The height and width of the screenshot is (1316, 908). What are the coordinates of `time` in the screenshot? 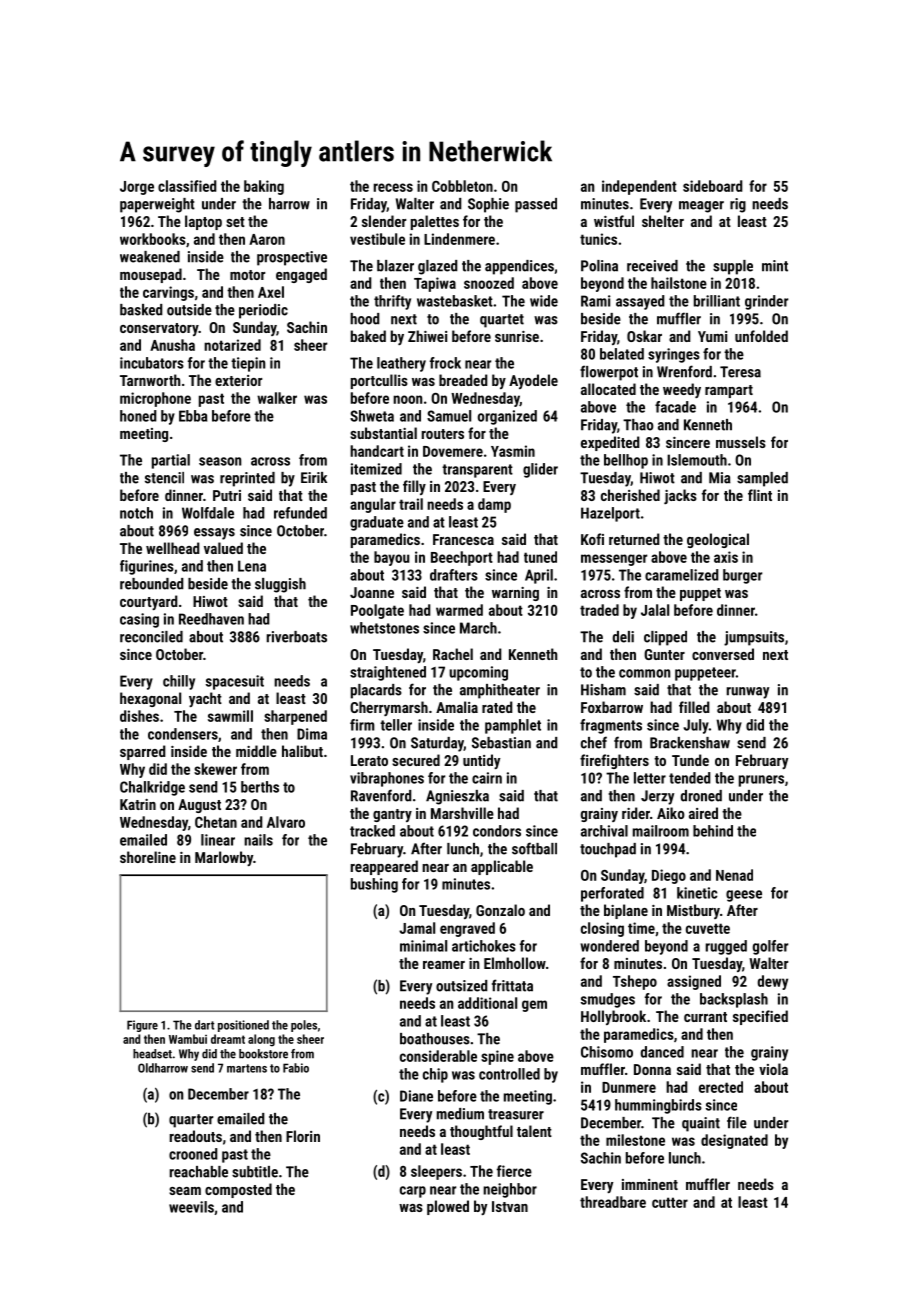 It's located at (641, 928).
